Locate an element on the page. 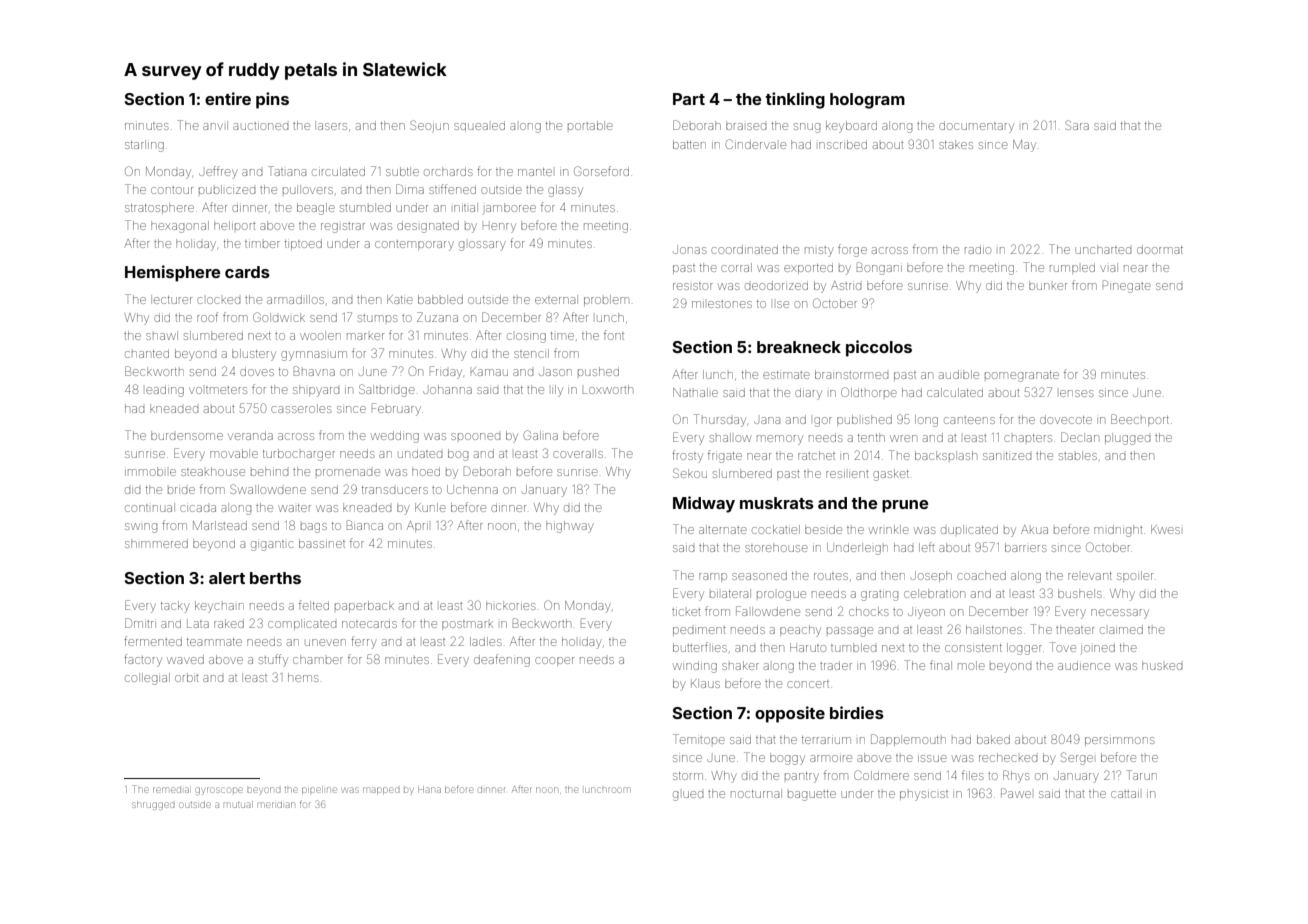 This image has height=924, width=1308. ferry is located at coordinates (364, 642).
